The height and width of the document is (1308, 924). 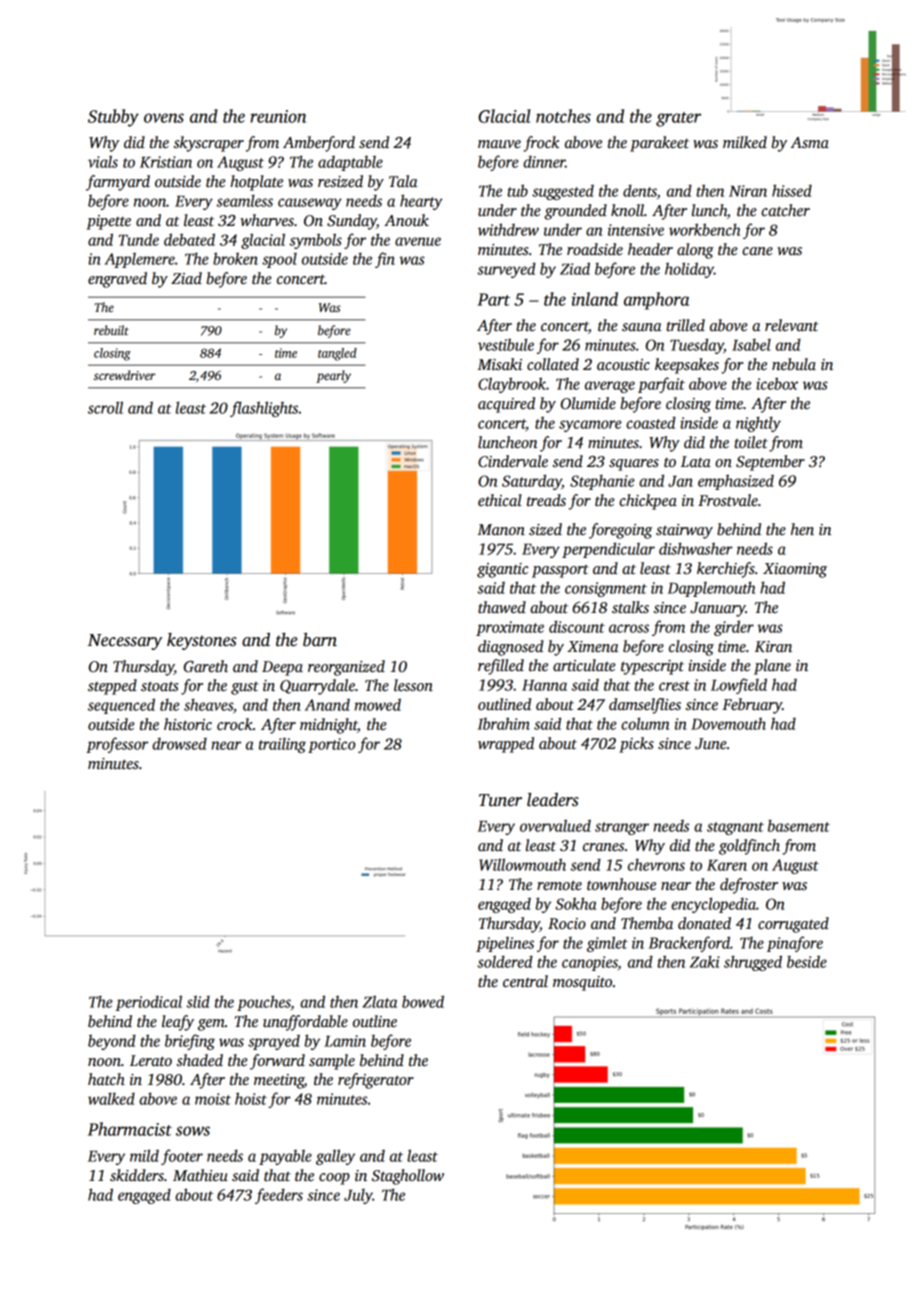 I want to click on nightly, so click(x=758, y=424).
